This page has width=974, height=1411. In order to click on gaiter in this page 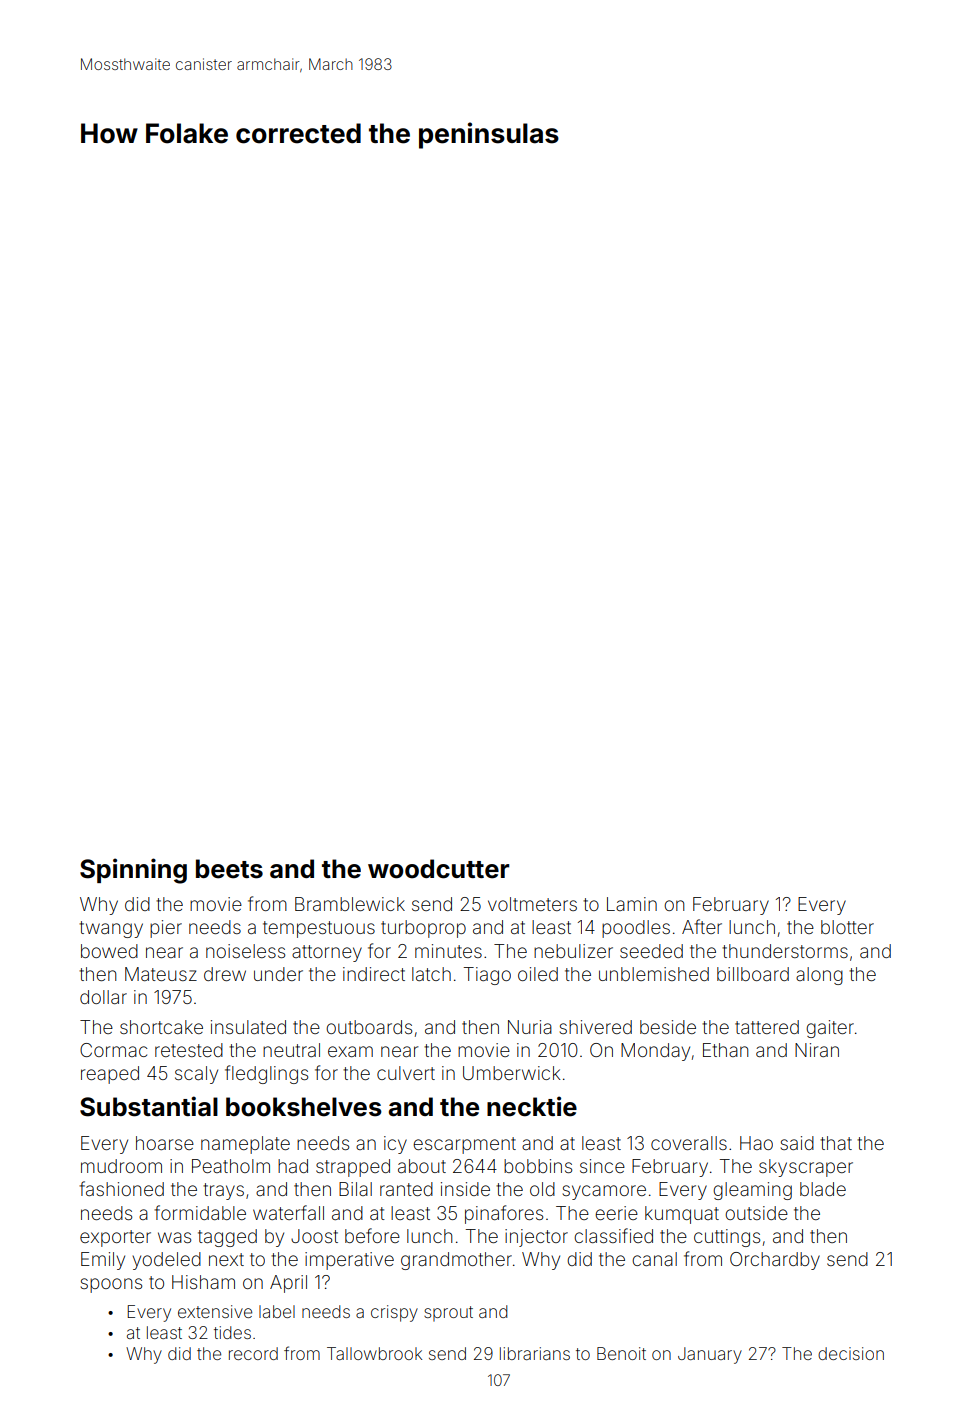, I will do `click(830, 1029)`.
